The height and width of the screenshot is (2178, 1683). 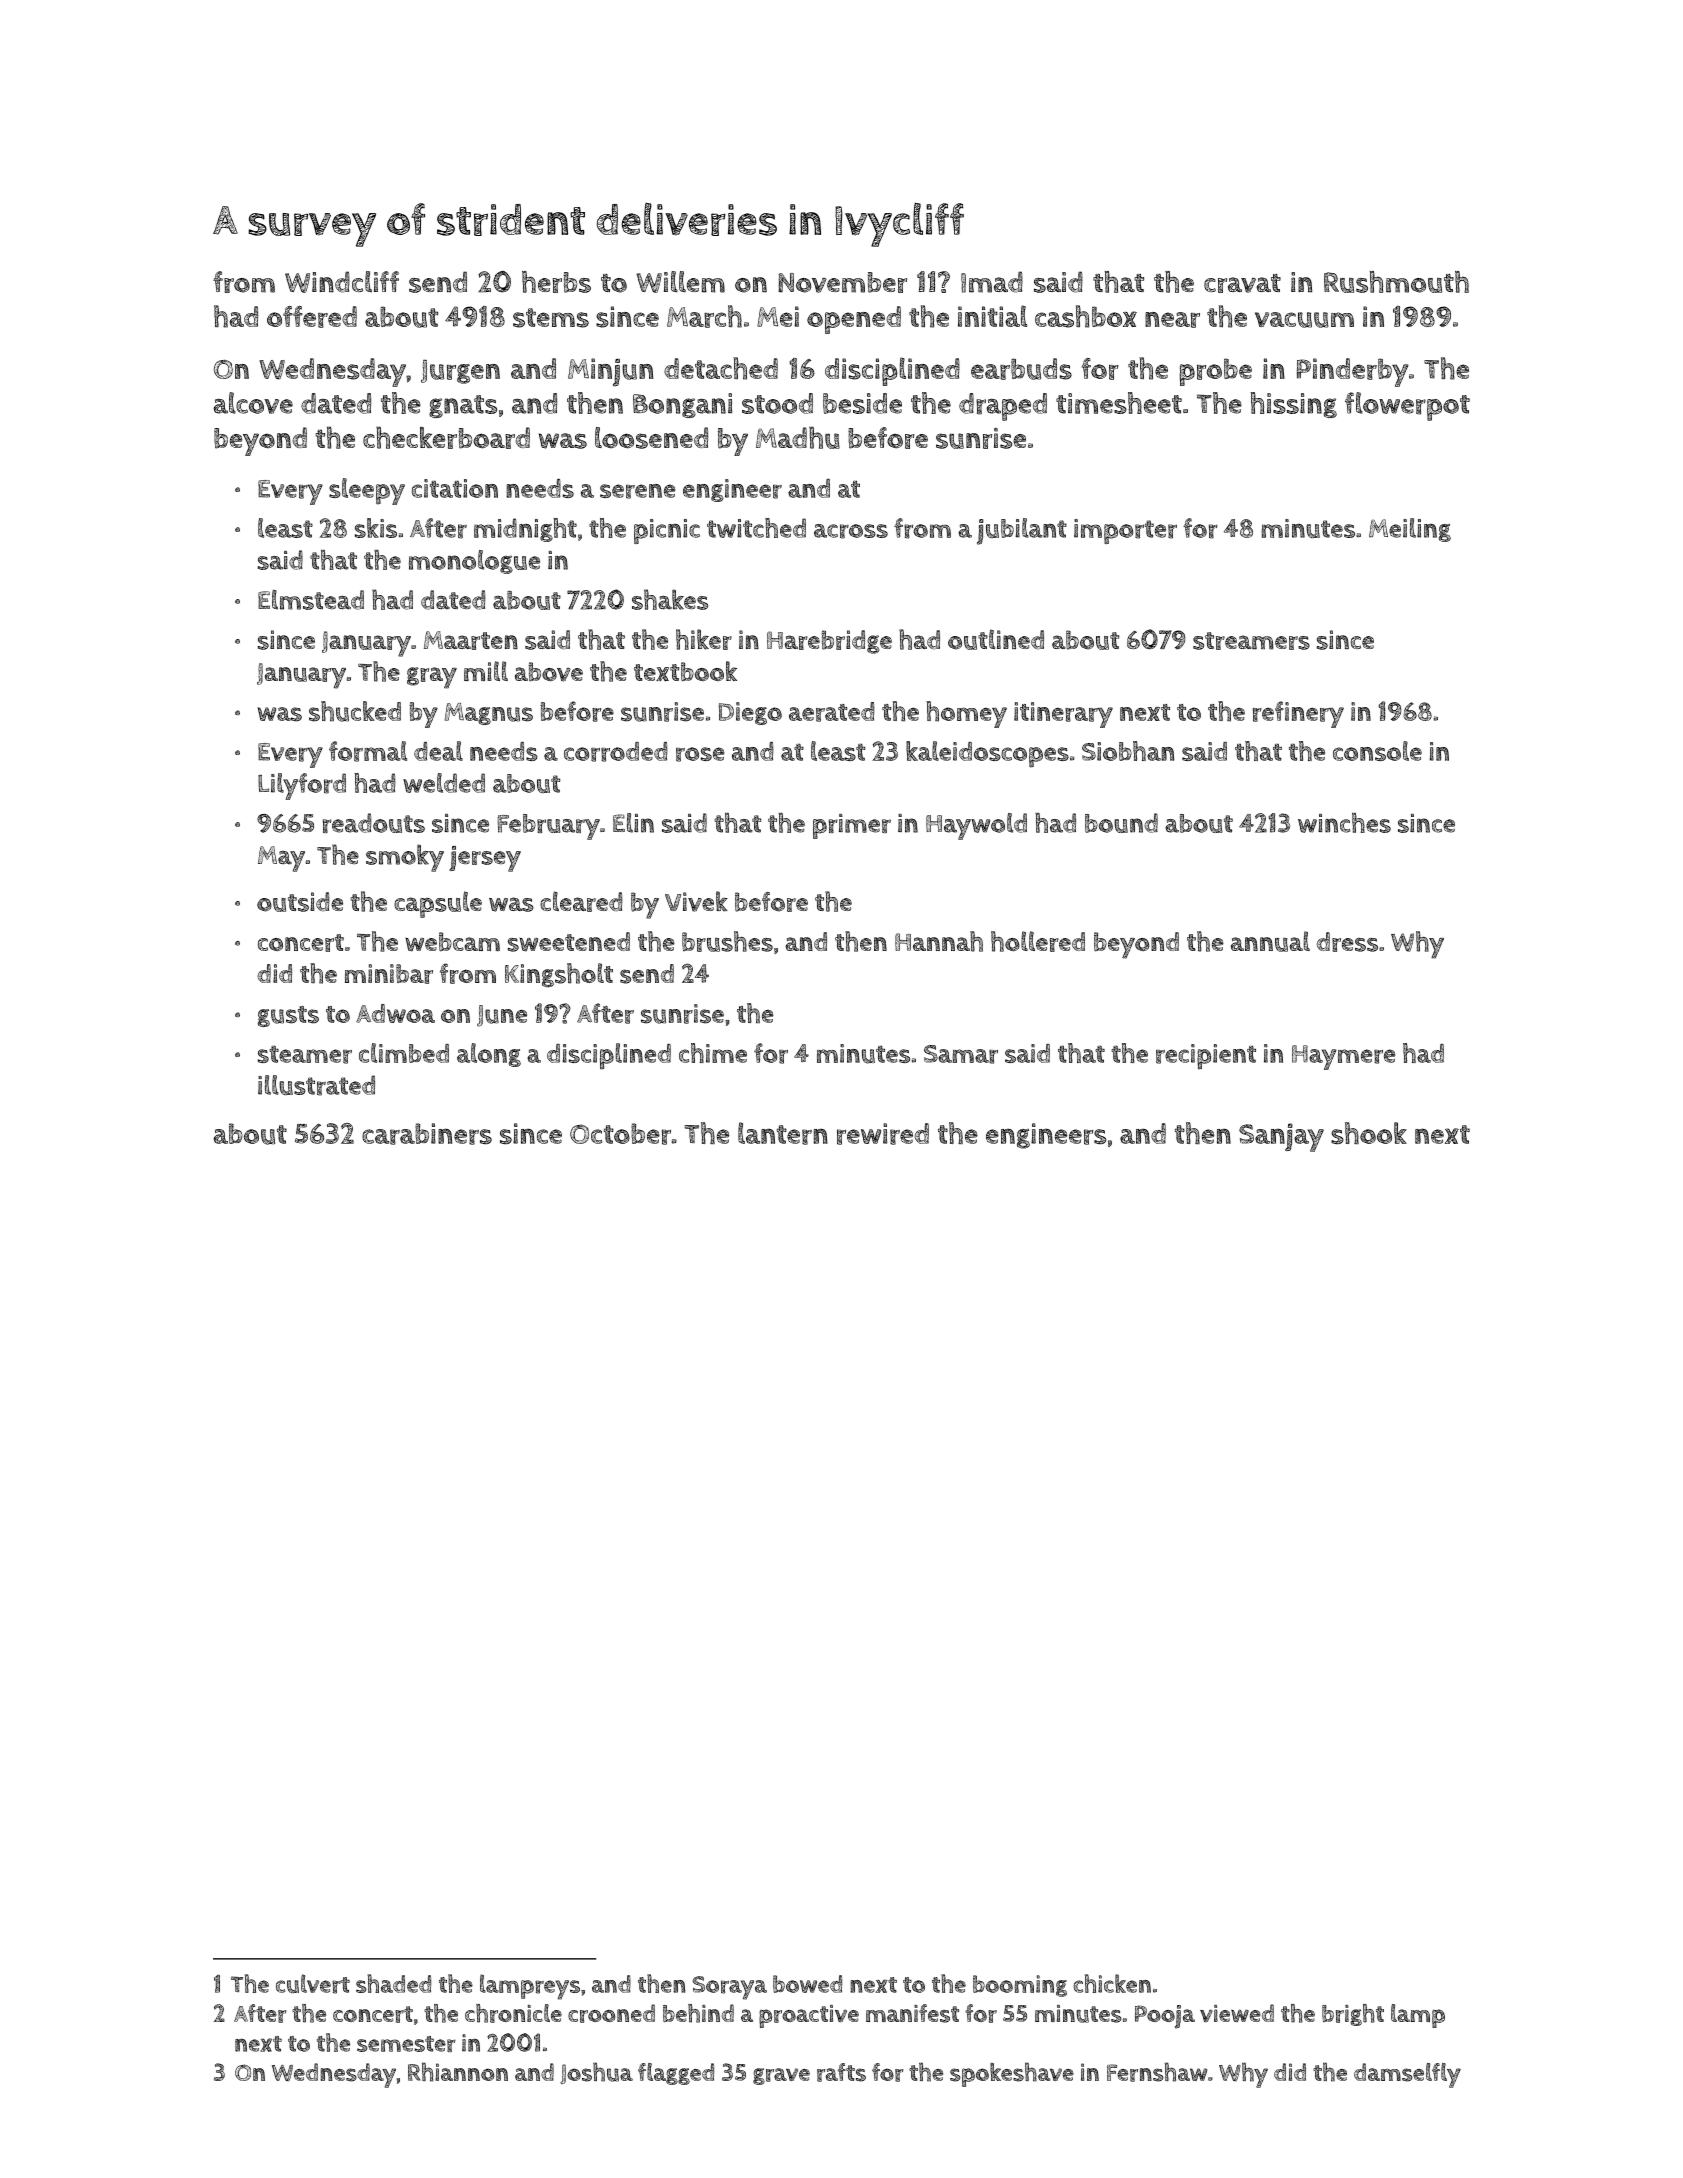 I want to click on bowed, so click(x=807, y=1984).
